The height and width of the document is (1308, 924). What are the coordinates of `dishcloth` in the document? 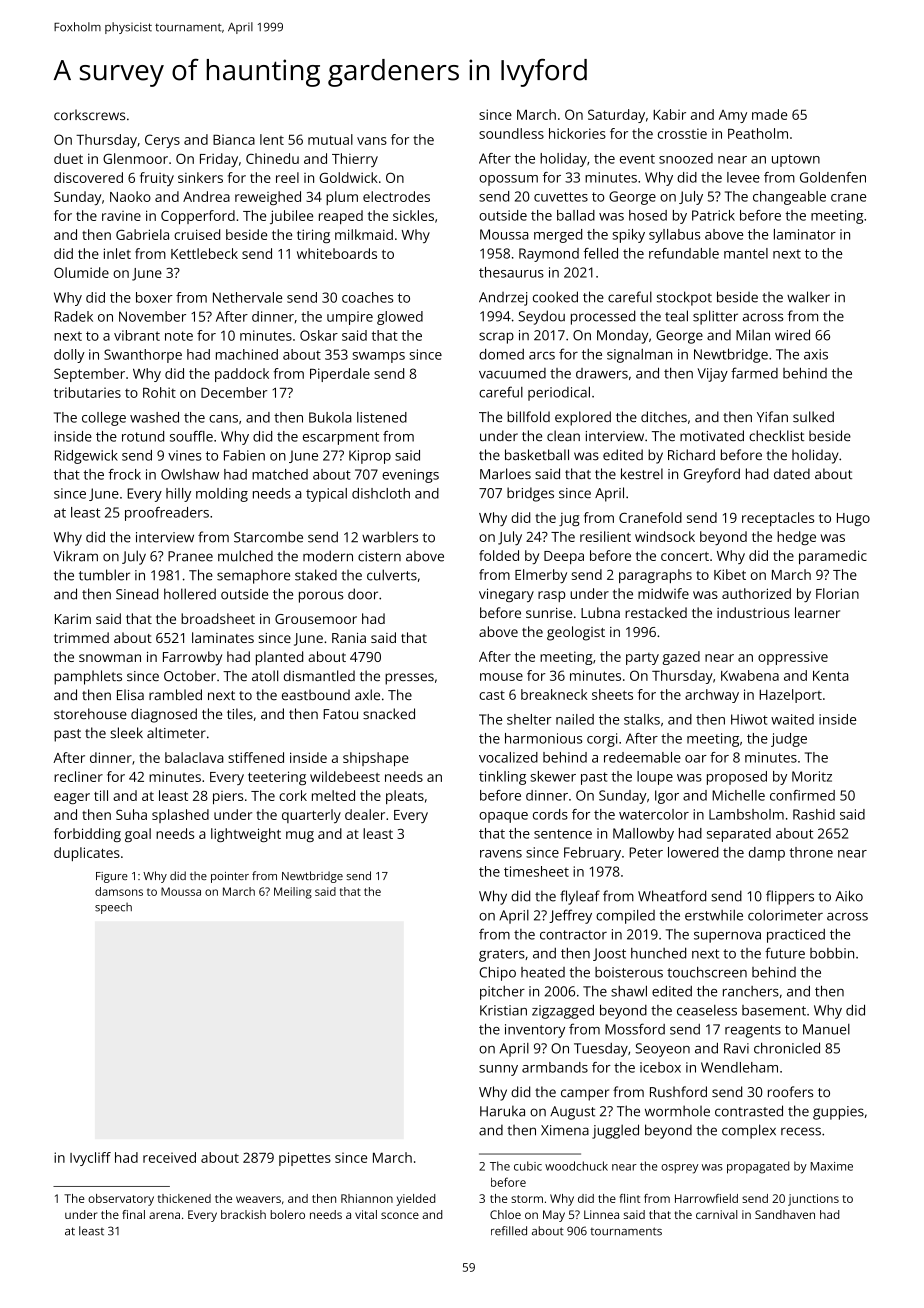 It's located at (381, 493).
